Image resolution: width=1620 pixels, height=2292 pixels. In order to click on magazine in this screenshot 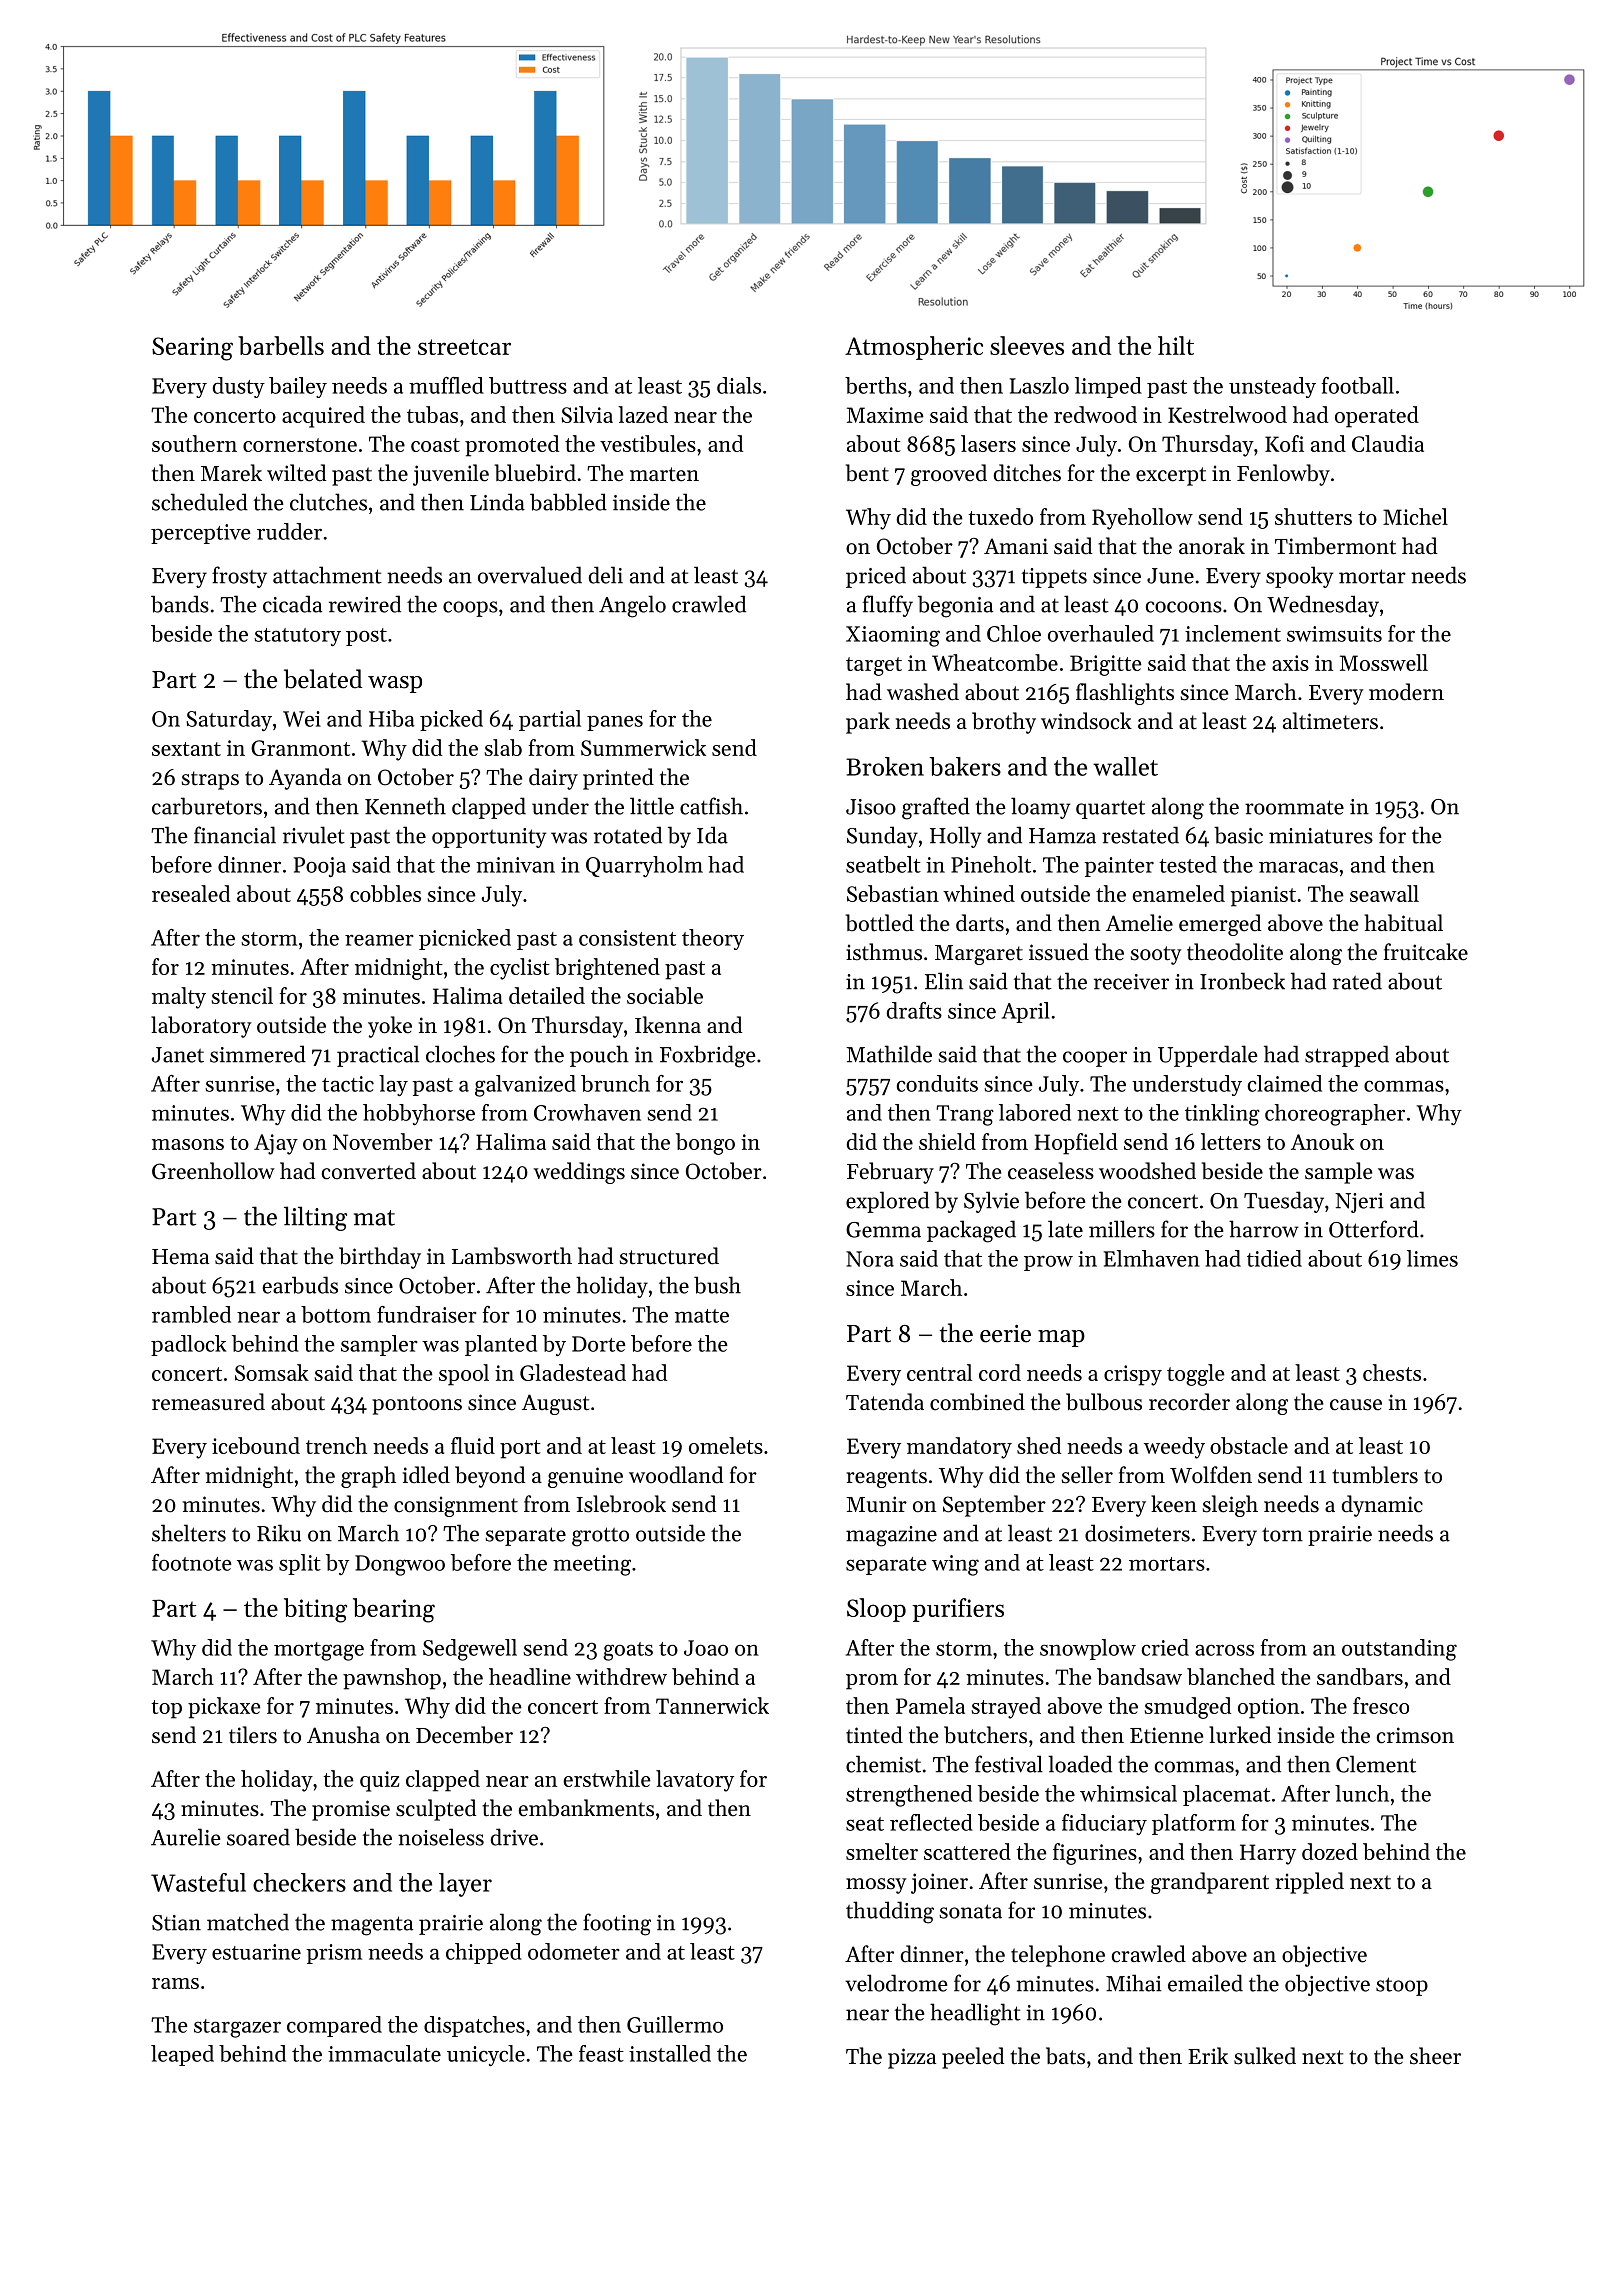, I will do `click(891, 1536)`.
